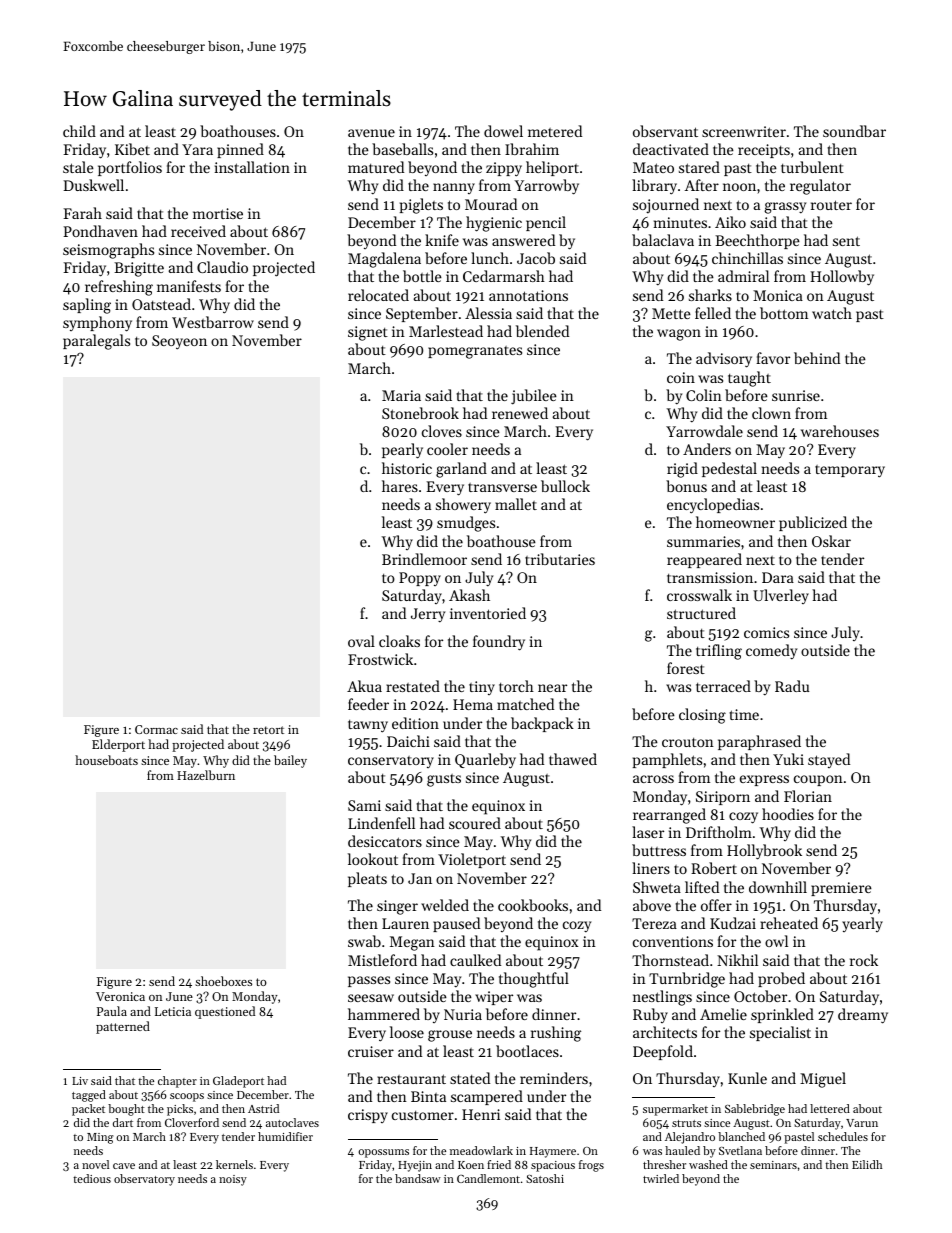 The width and height of the screenshot is (952, 1233). Describe the element at coordinates (156, 729) in the screenshot. I see `Cormac` at that location.
